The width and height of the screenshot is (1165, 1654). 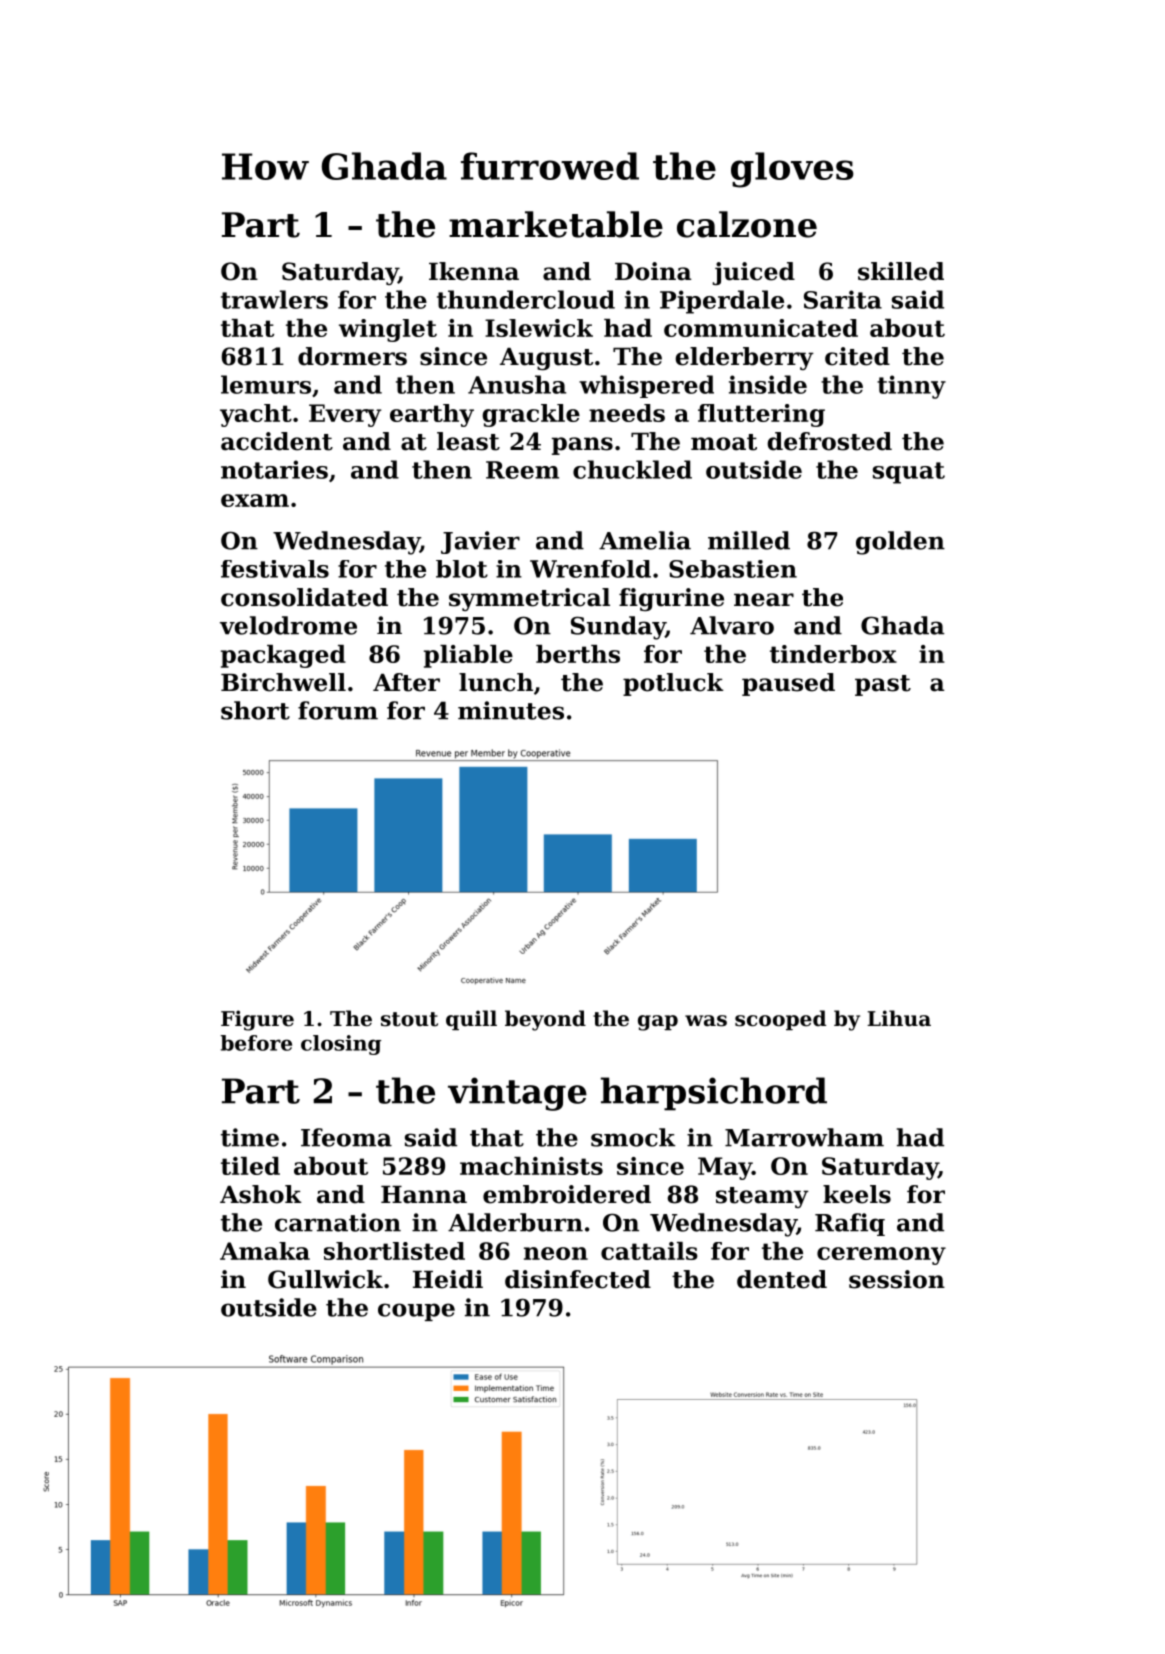 I want to click on near, so click(x=764, y=600).
